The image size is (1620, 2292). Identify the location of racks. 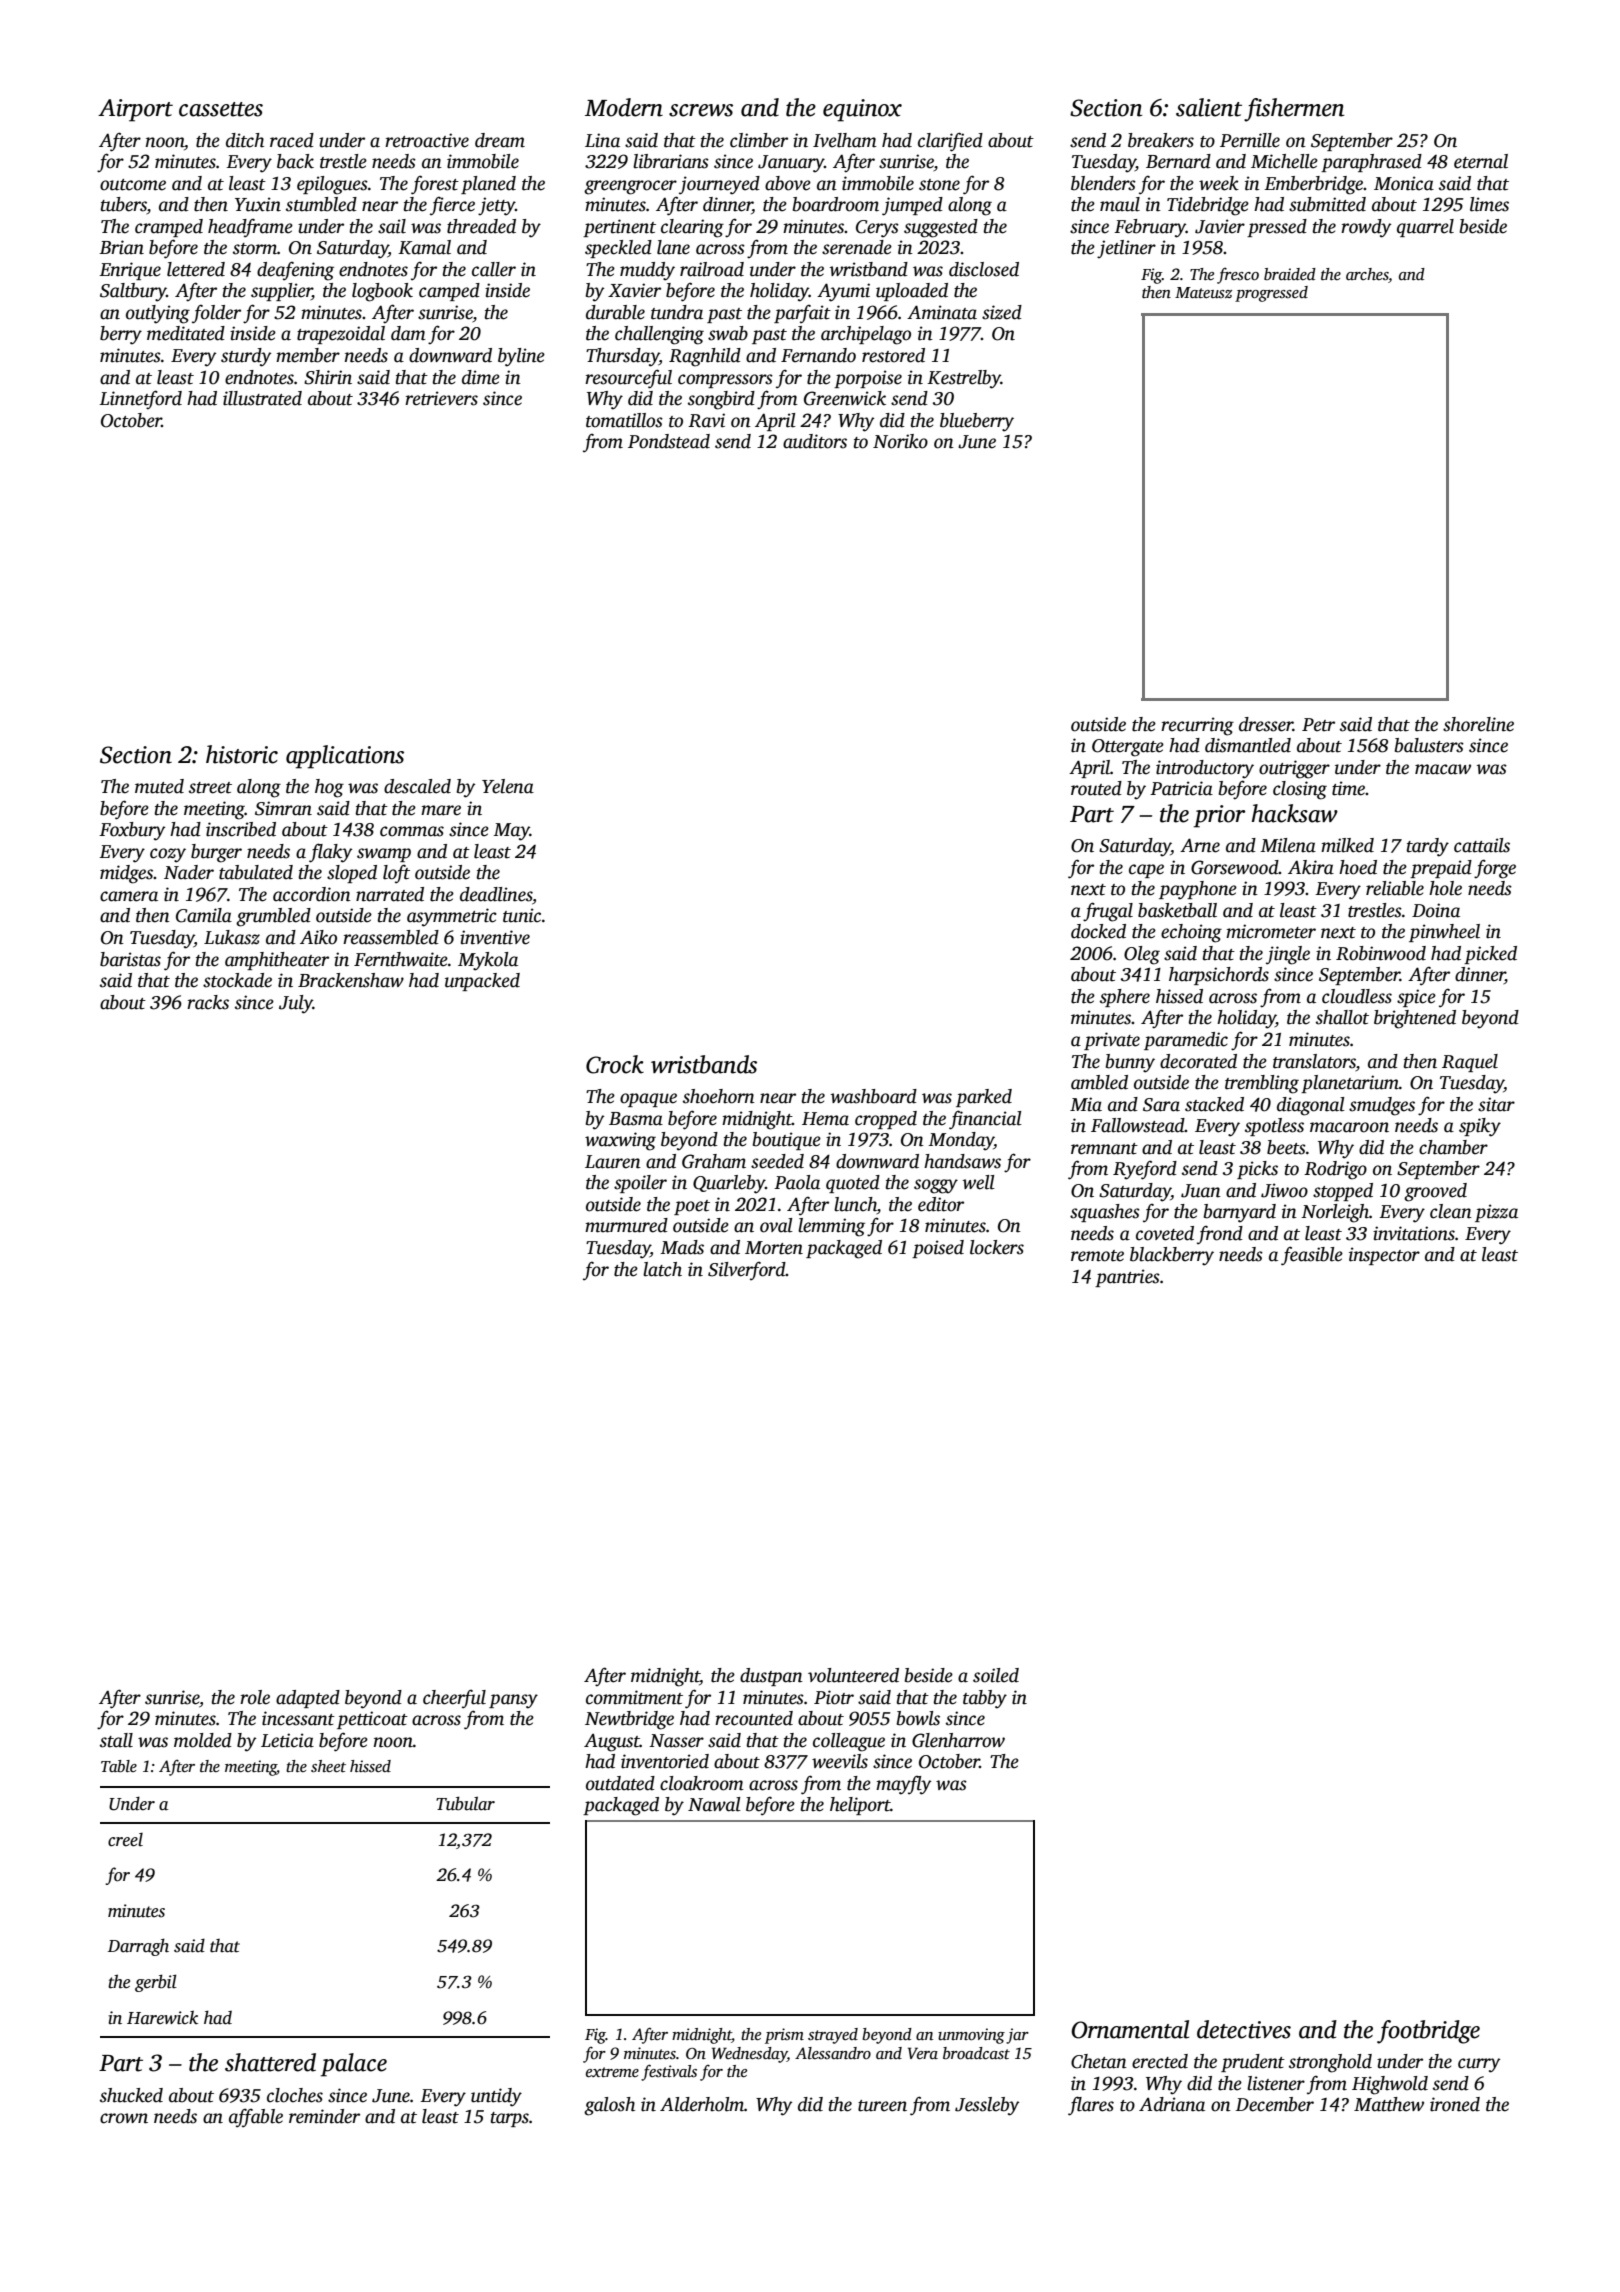
(208, 1002).
